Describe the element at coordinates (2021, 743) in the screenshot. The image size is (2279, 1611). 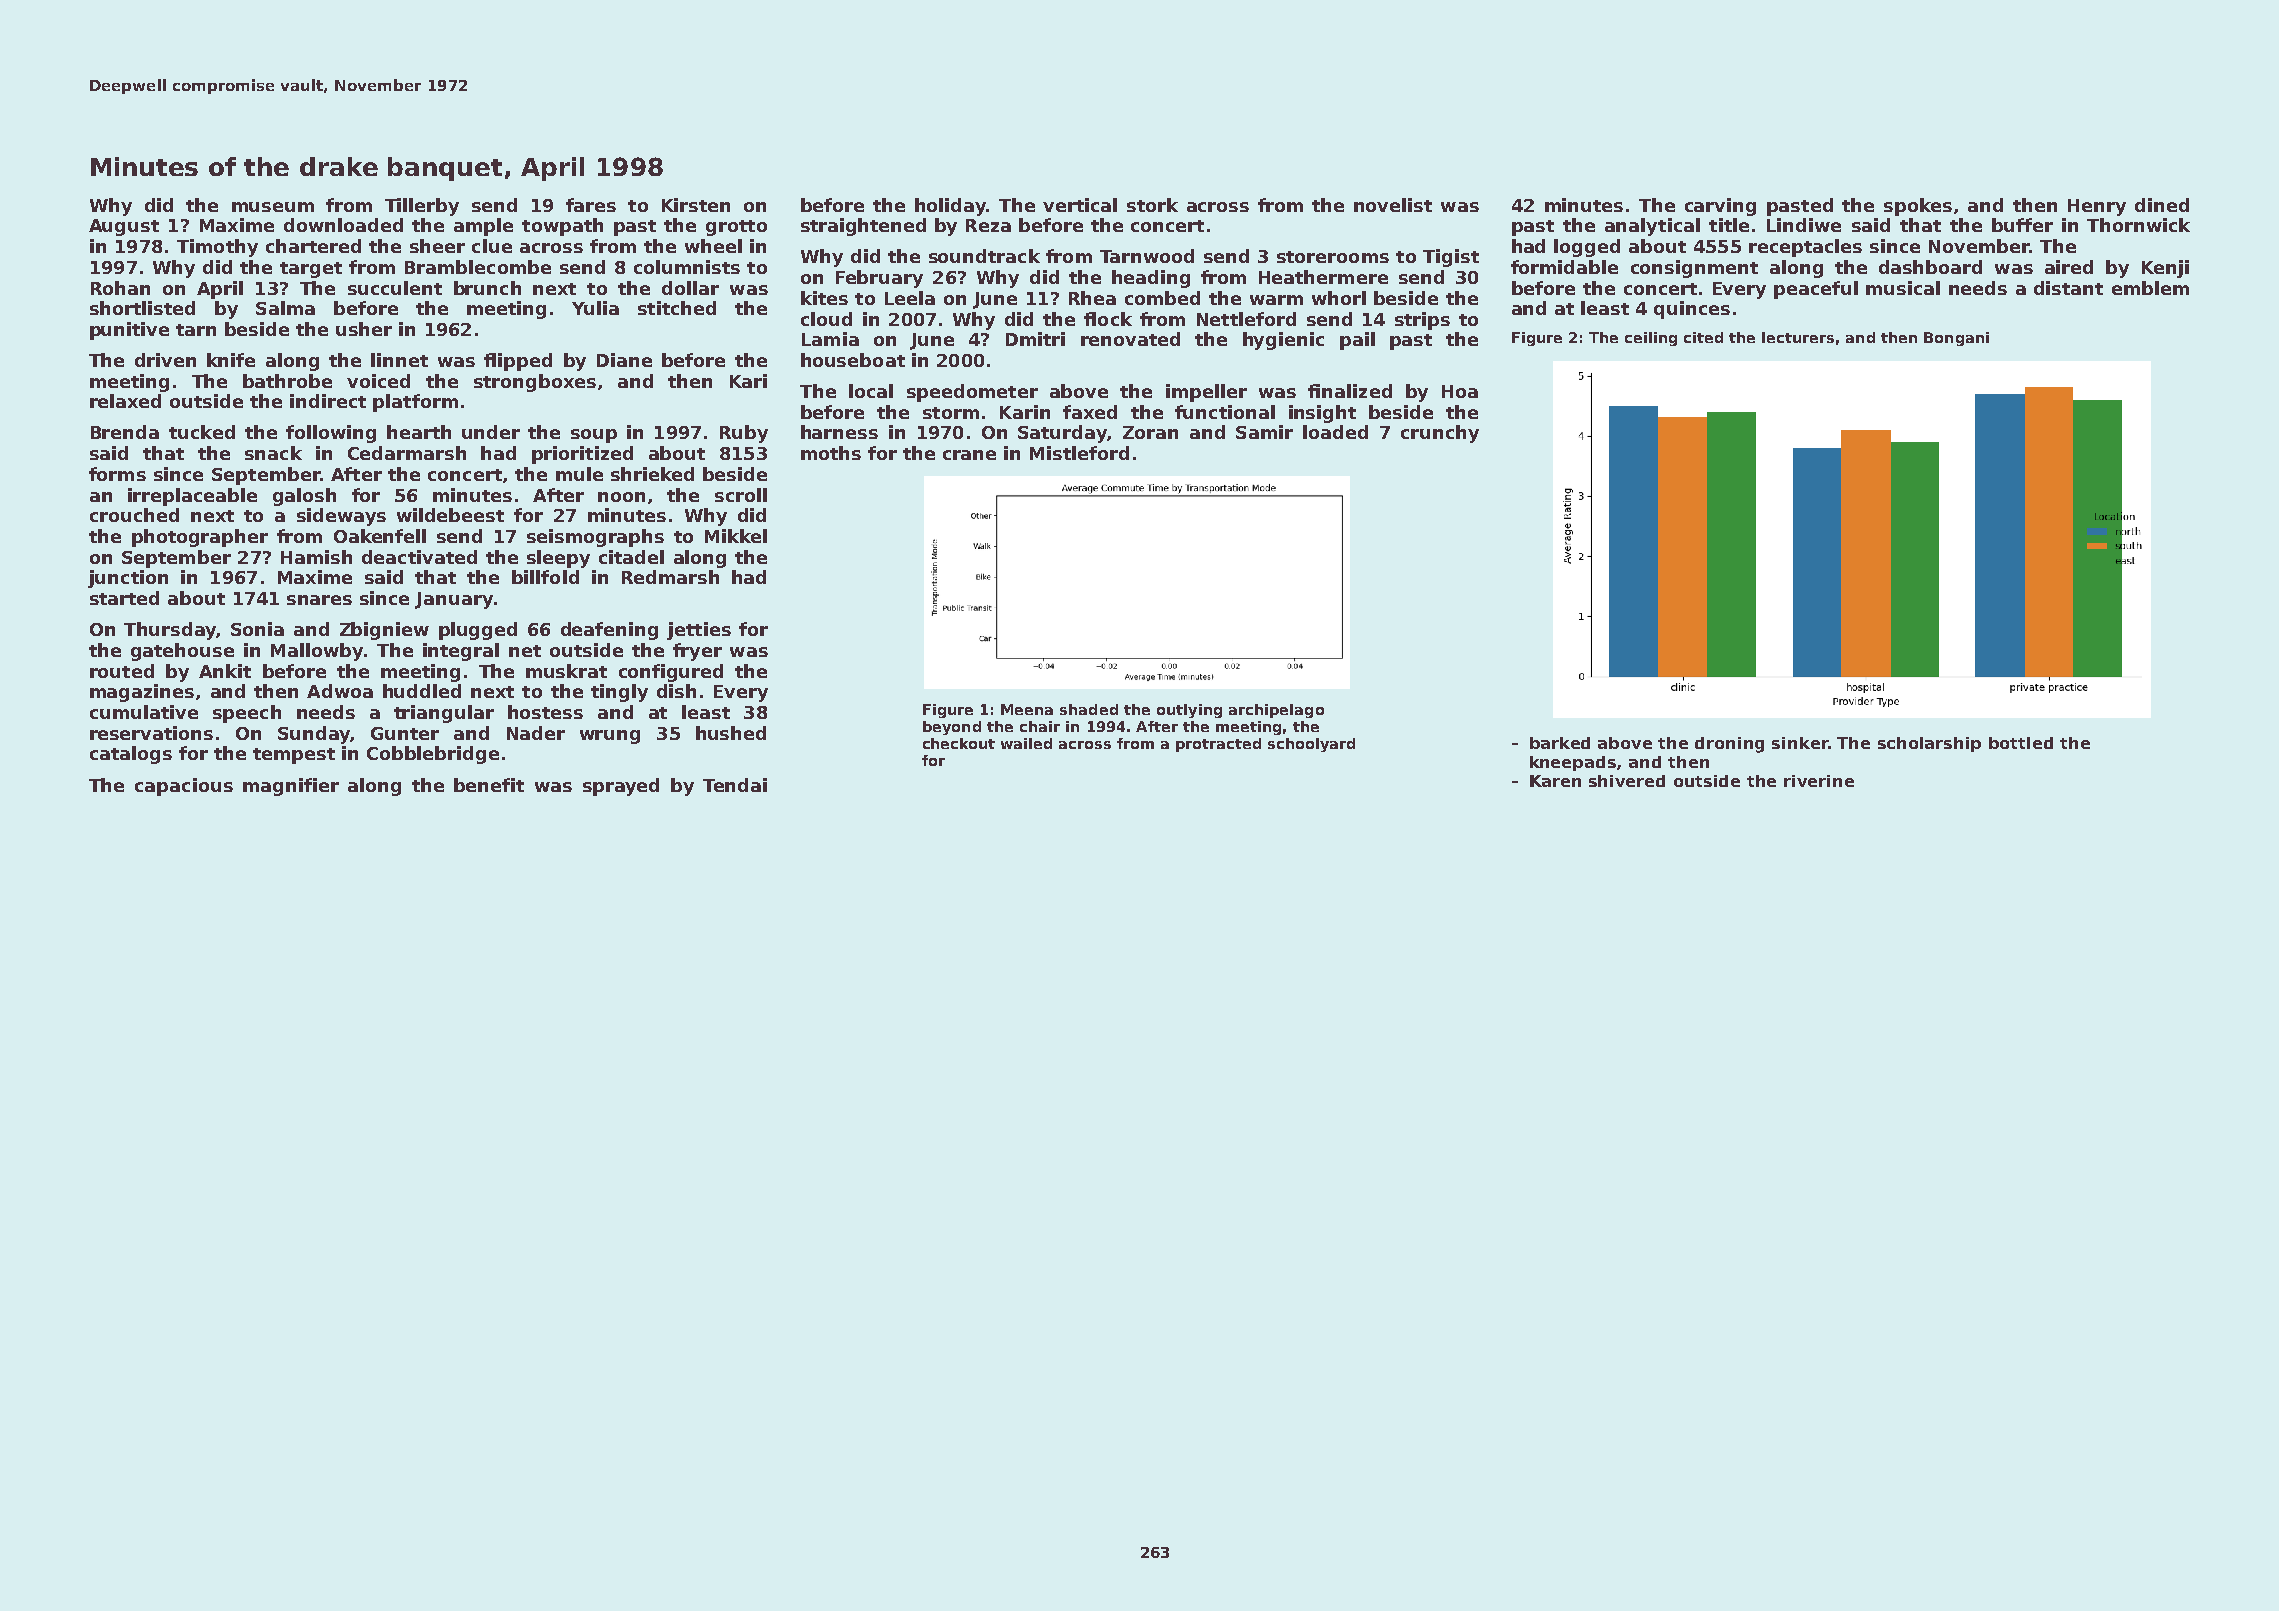
I see `bottled` at that location.
